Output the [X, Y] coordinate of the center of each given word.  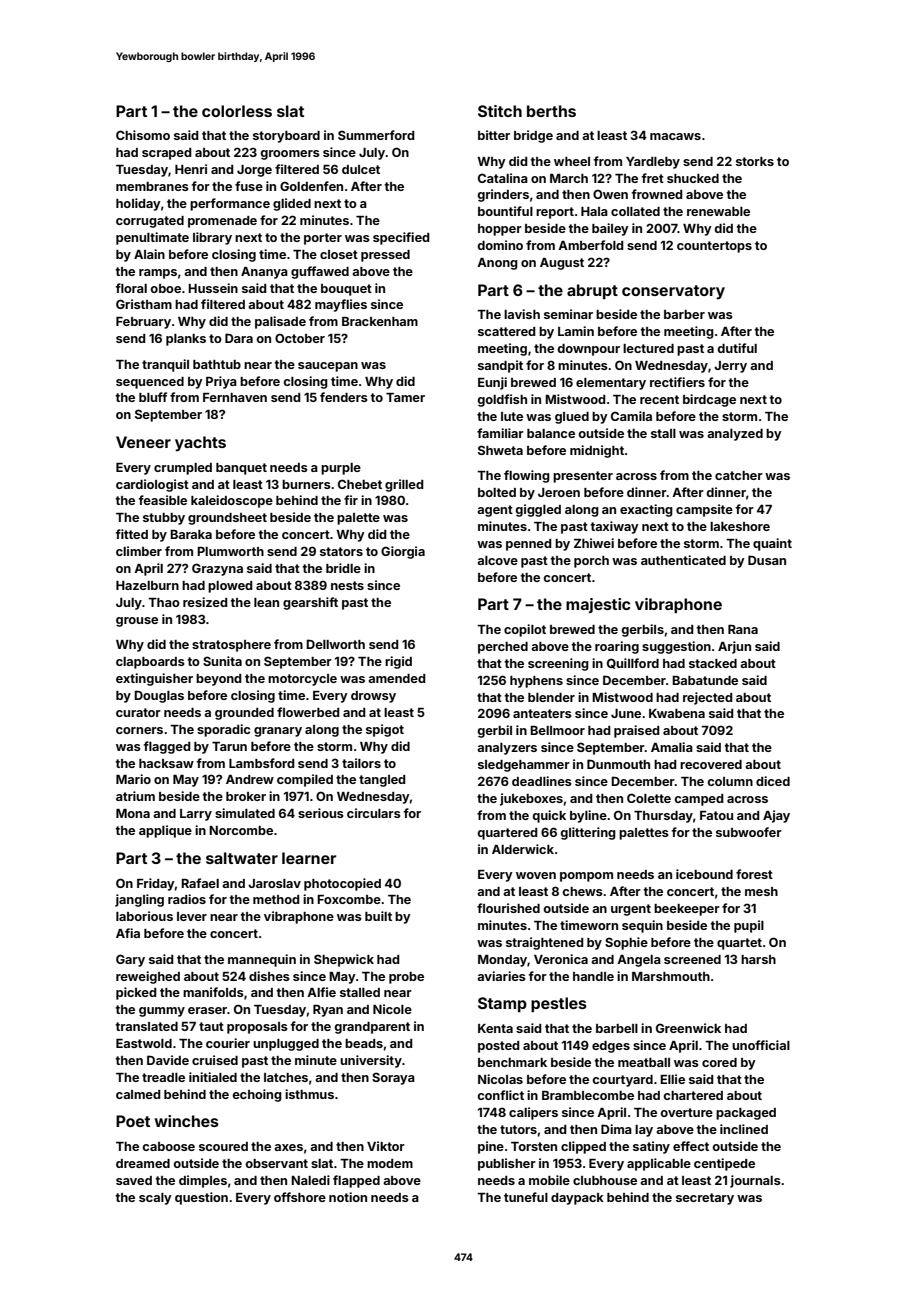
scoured [223, 1146]
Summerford [376, 135]
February [143, 323]
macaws [675, 136]
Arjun [734, 647]
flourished [508, 908]
